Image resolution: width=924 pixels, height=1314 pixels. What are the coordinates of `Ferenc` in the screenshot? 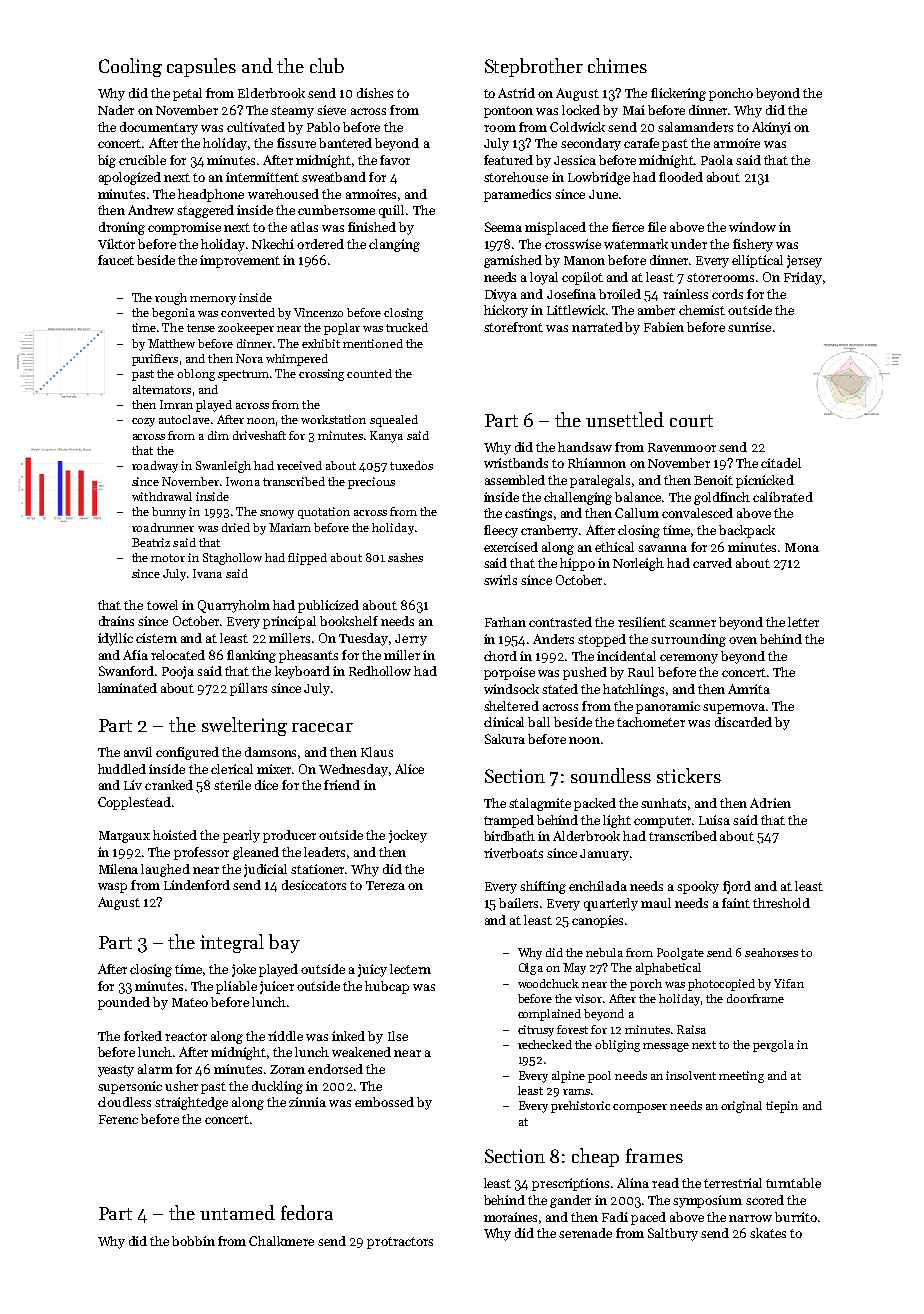 It's located at (118, 1119).
